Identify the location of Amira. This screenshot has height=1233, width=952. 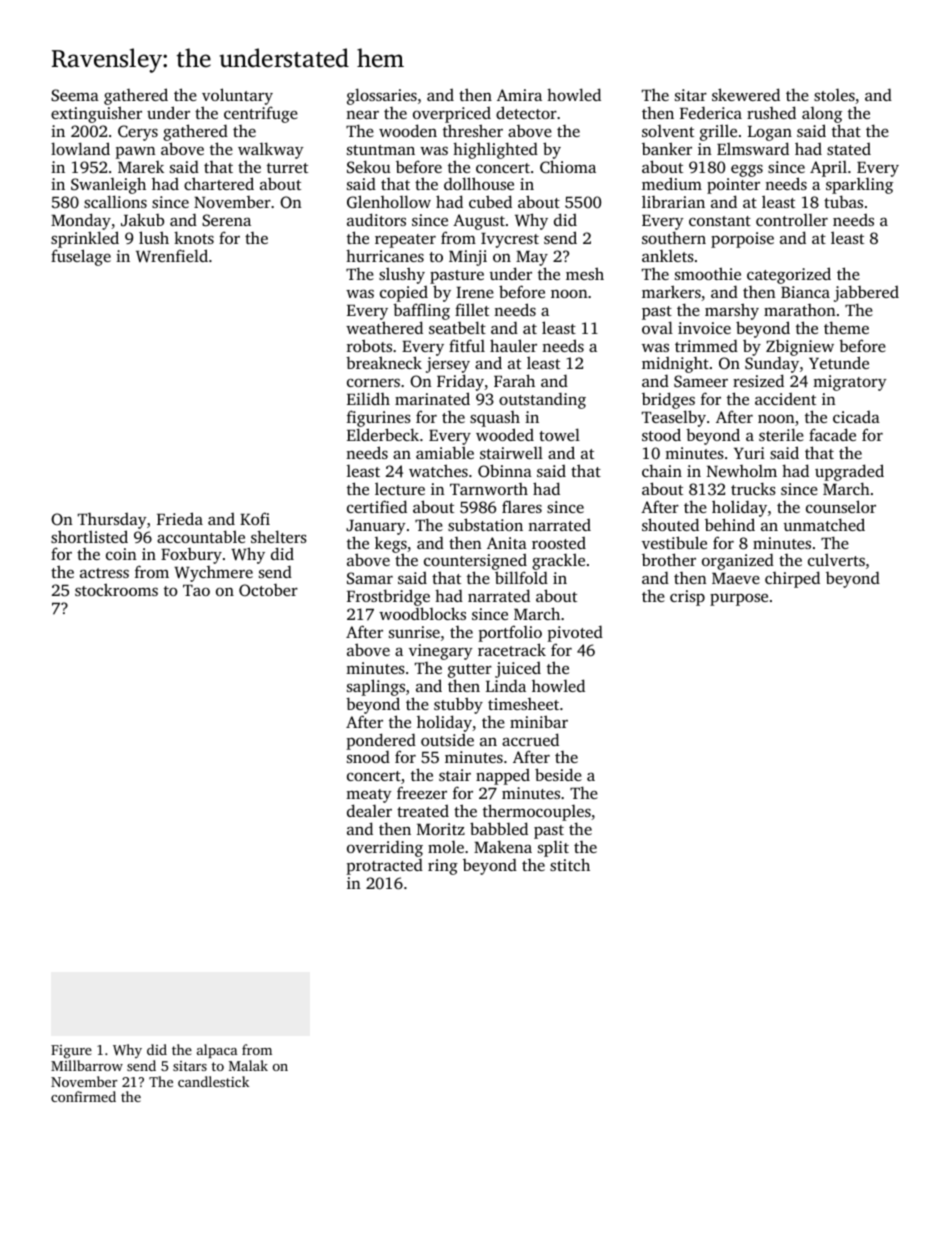
(519, 95).
